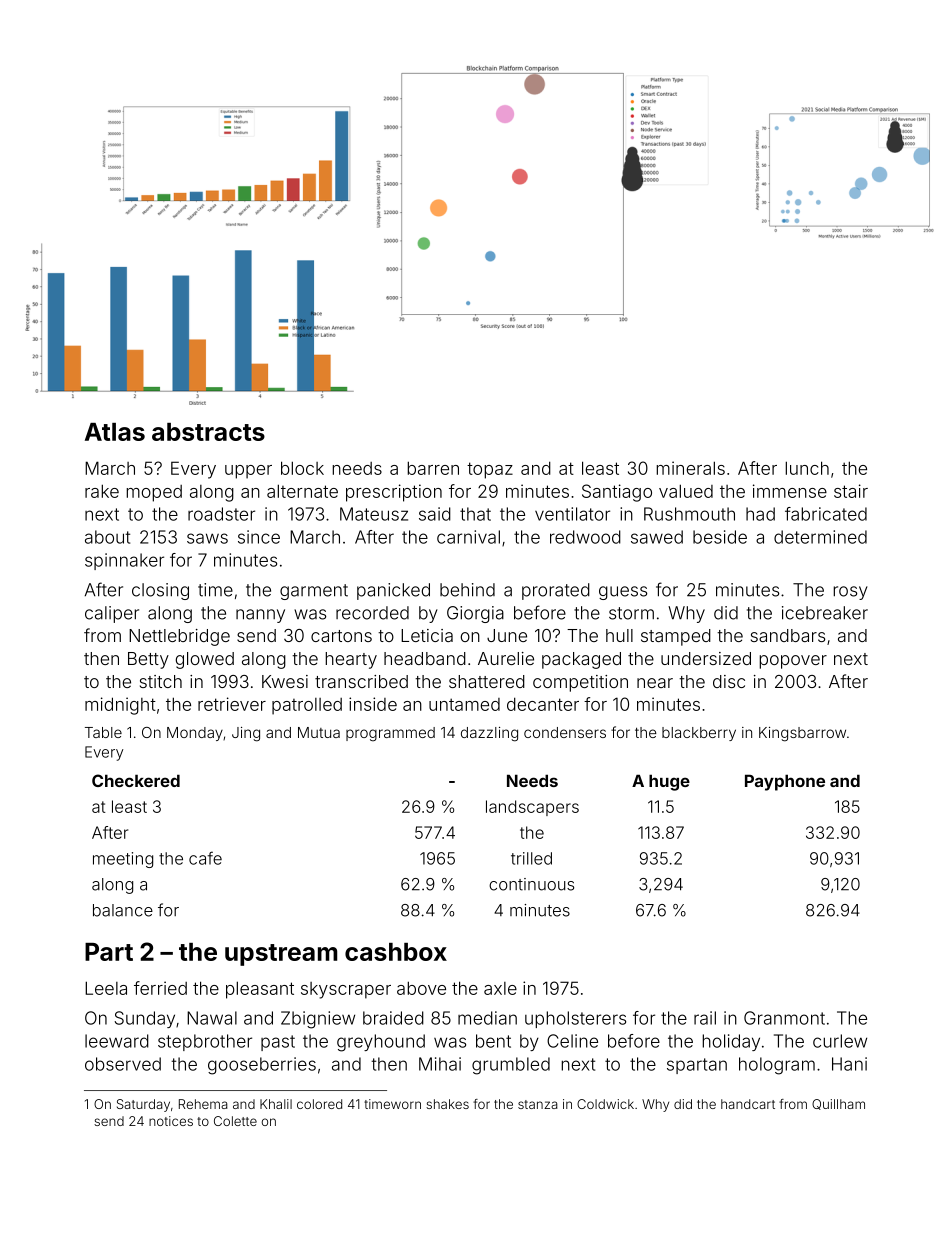 The height and width of the page is (1233, 952). What do you see at coordinates (281, 955) in the page?
I see `upstream` at bounding box center [281, 955].
